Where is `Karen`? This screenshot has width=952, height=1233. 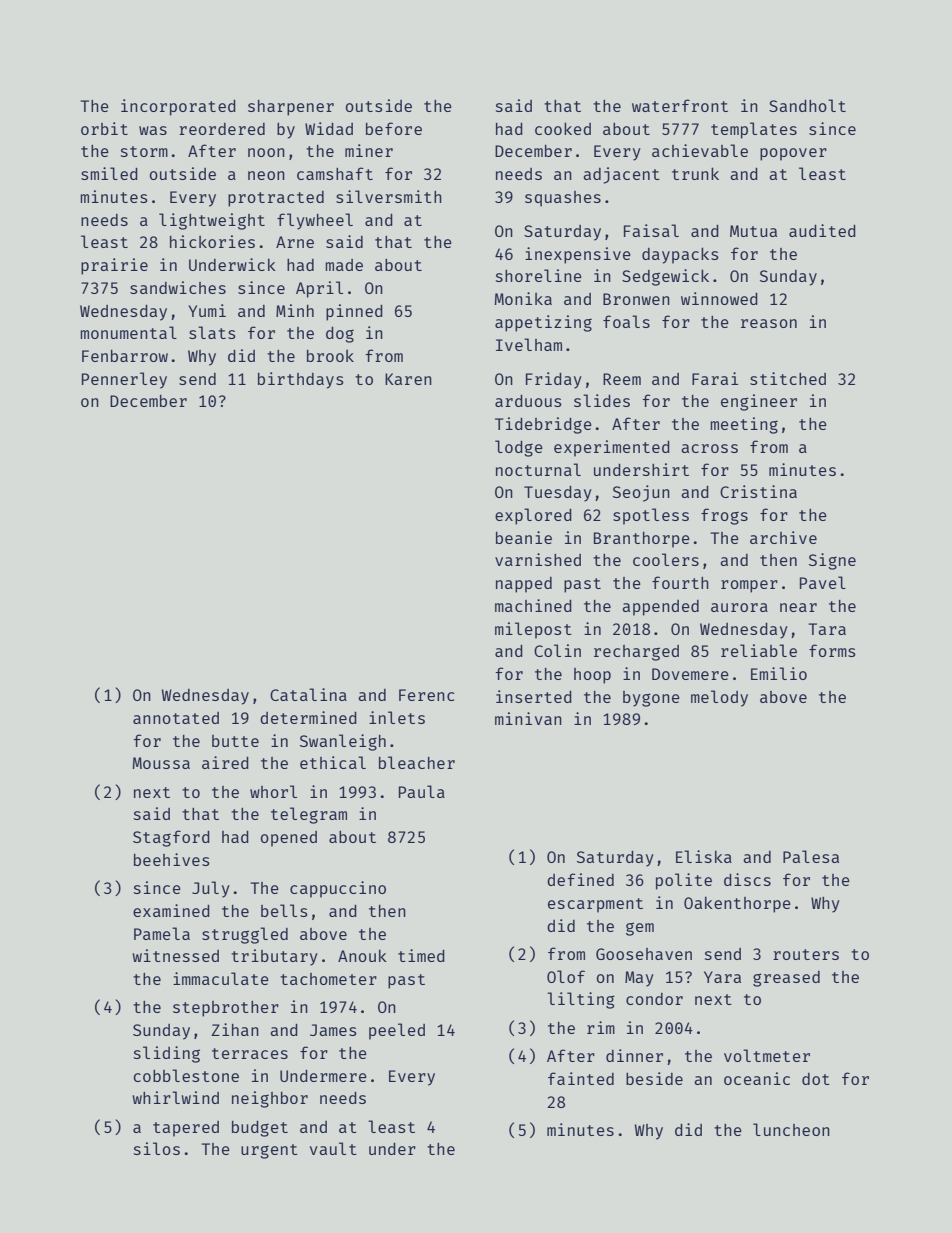 Karen is located at coordinates (408, 379).
